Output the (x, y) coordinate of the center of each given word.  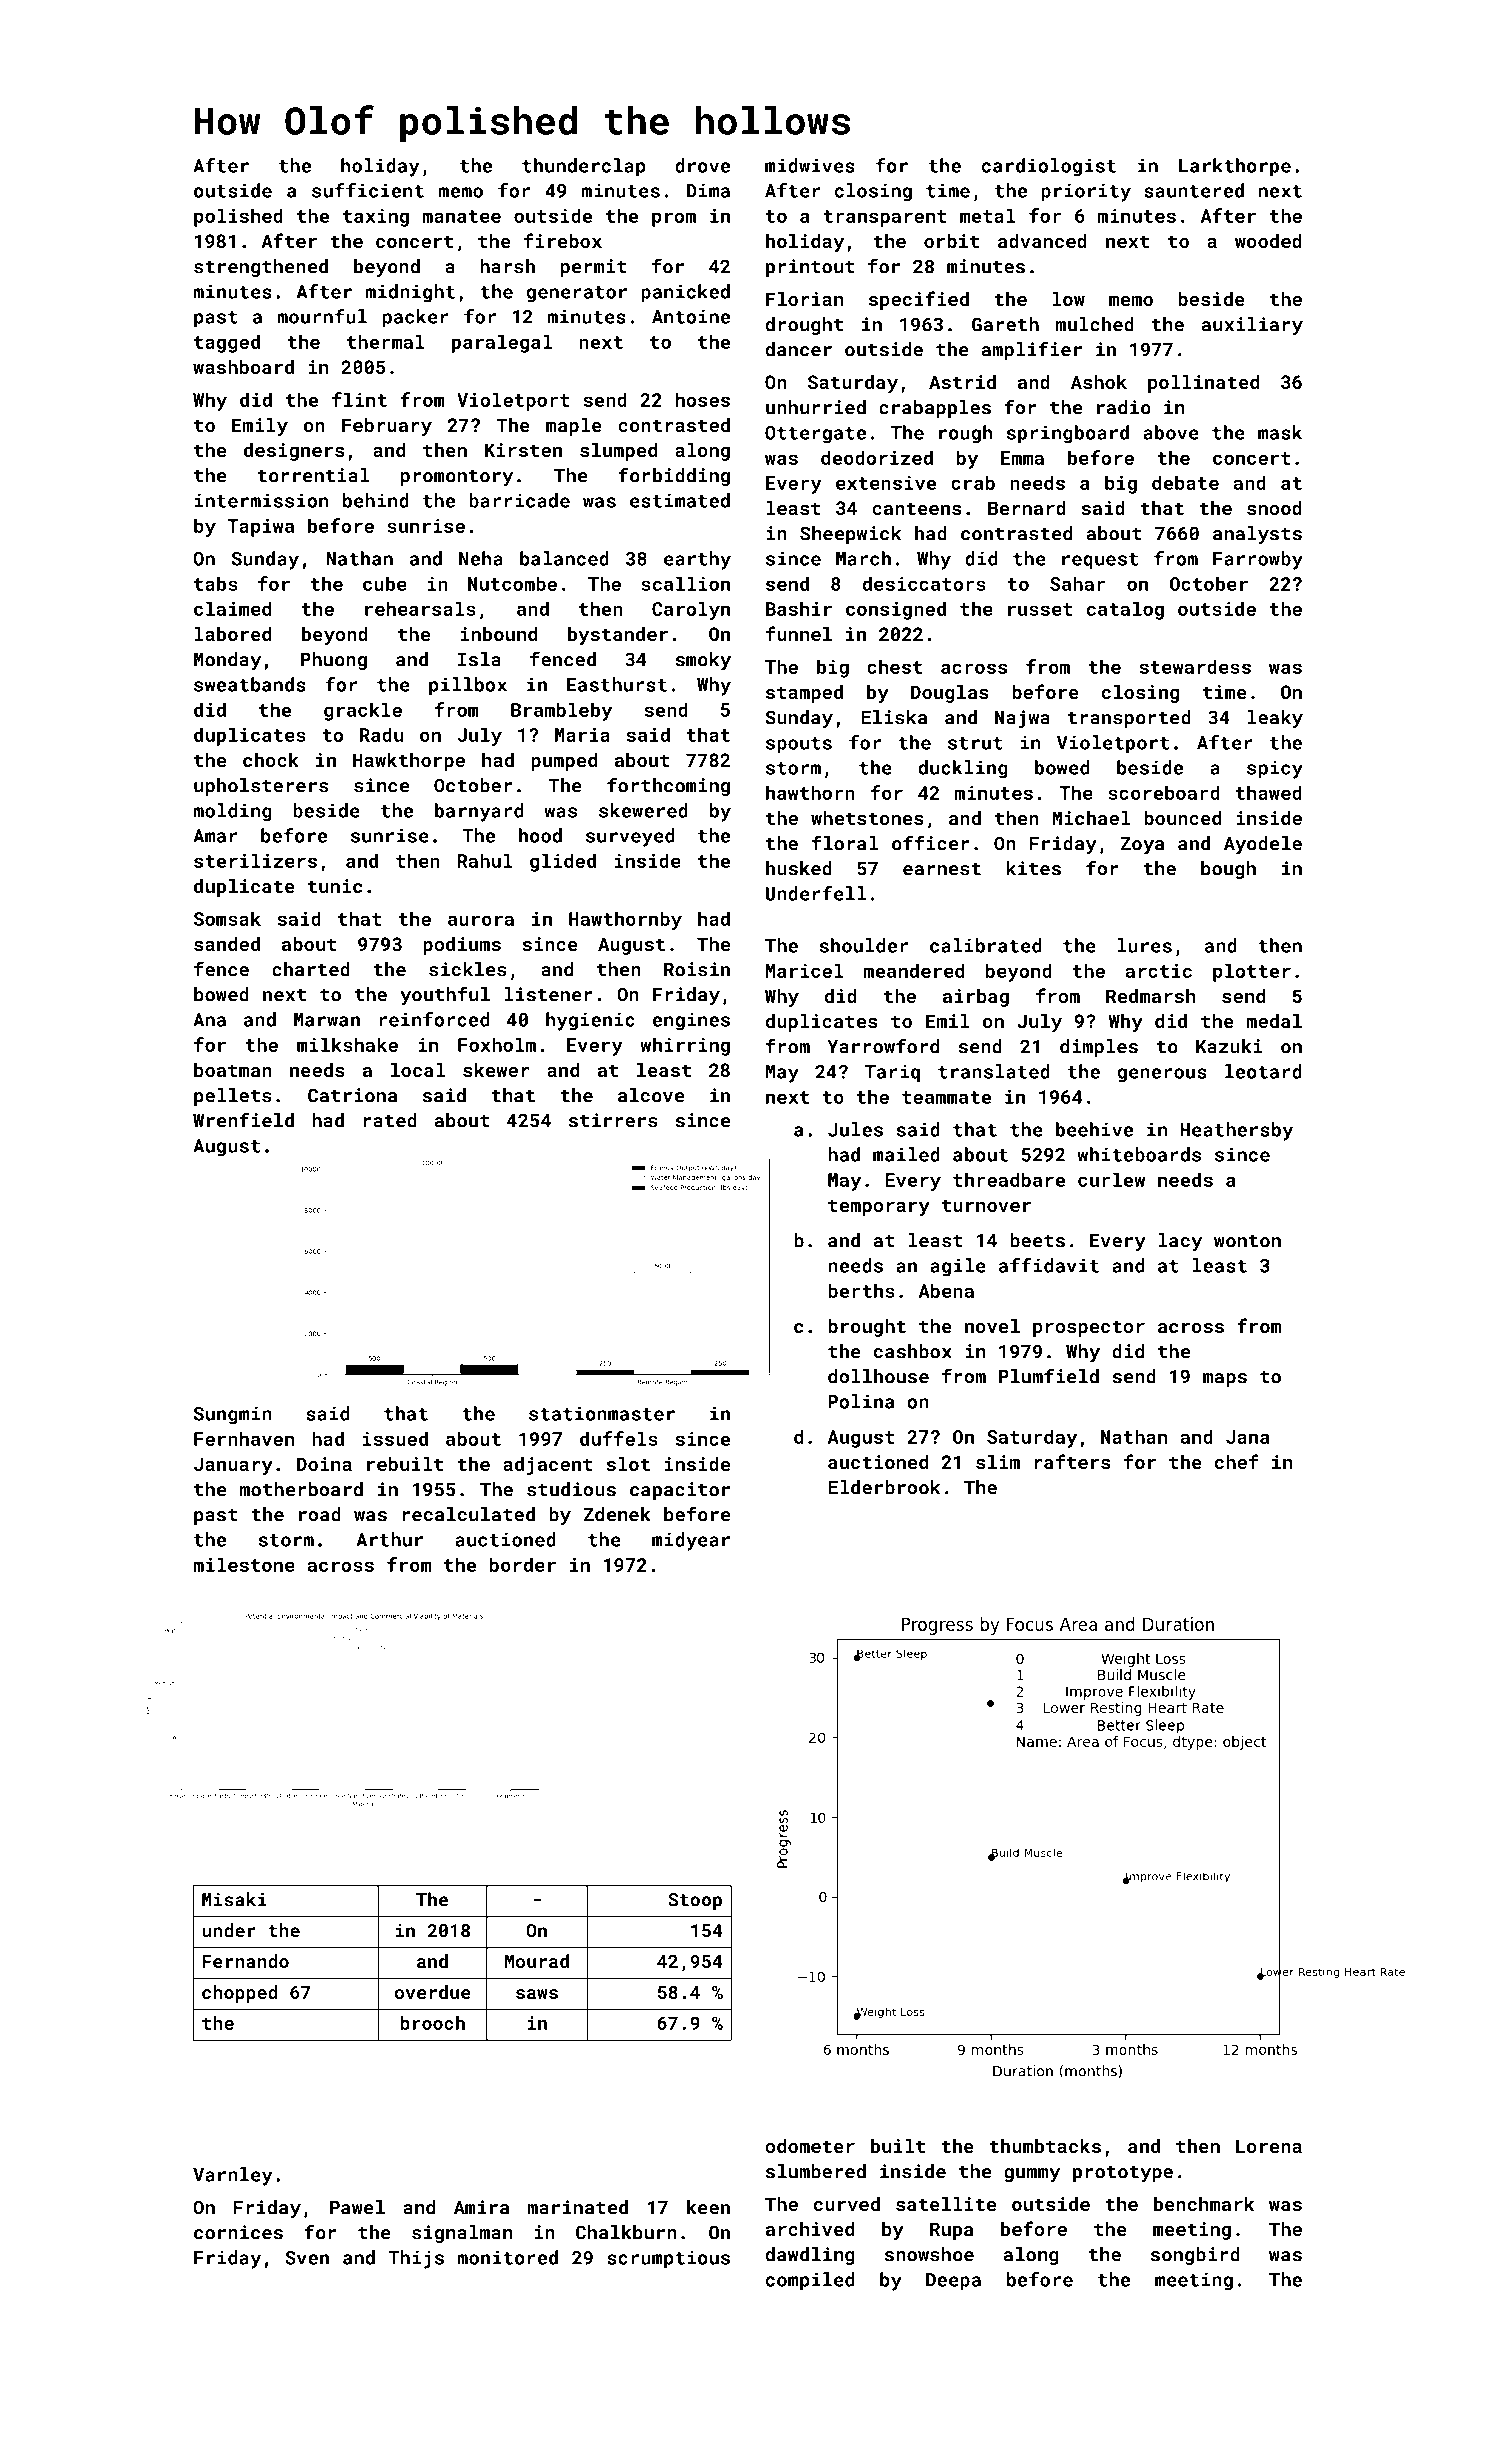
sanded (227, 944)
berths (861, 1290)
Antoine (691, 316)
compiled (810, 2281)
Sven (307, 2258)
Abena (946, 1290)
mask (1280, 432)
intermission (261, 500)
